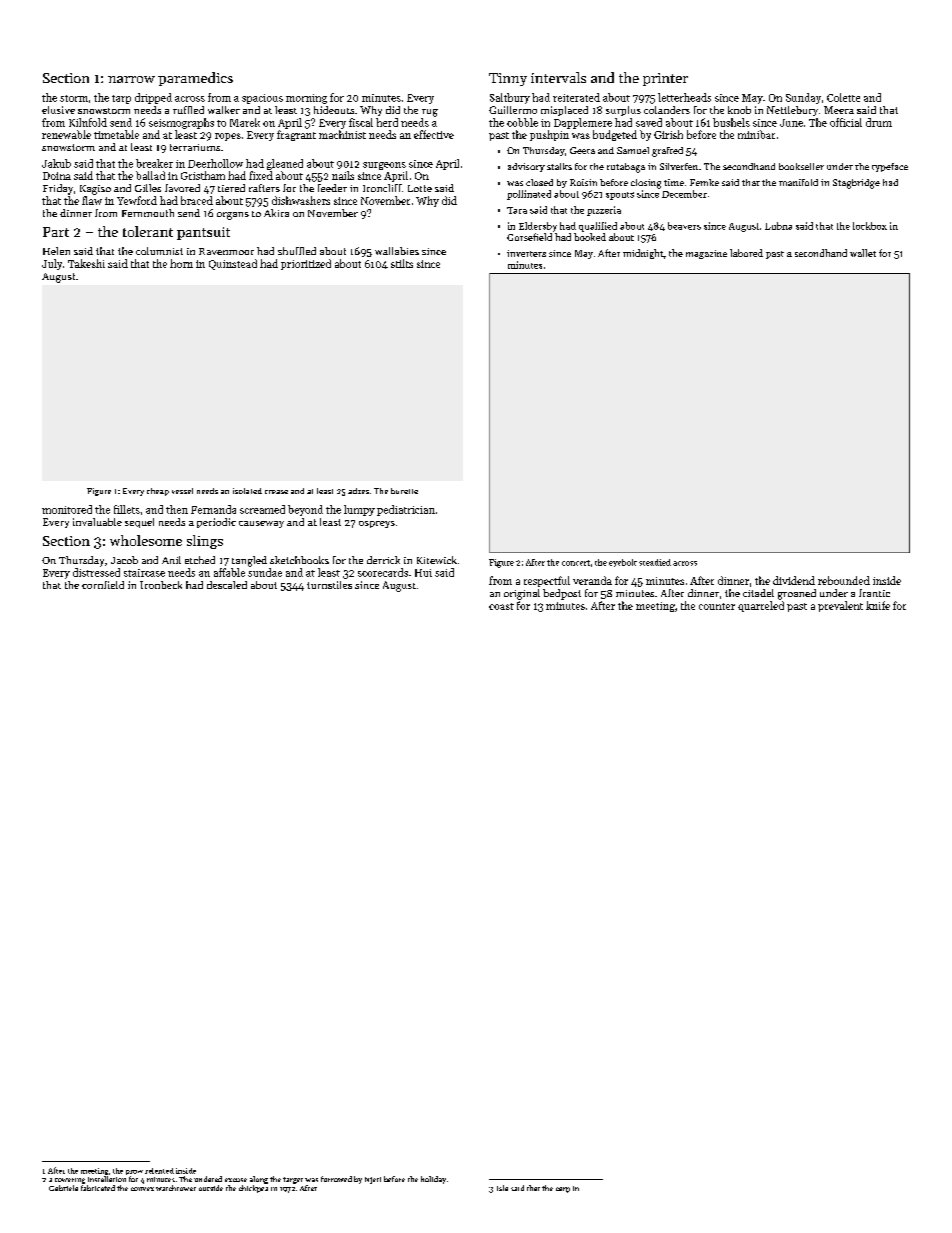  Describe the element at coordinates (717, 606) in the image. I see `counter` at that location.
